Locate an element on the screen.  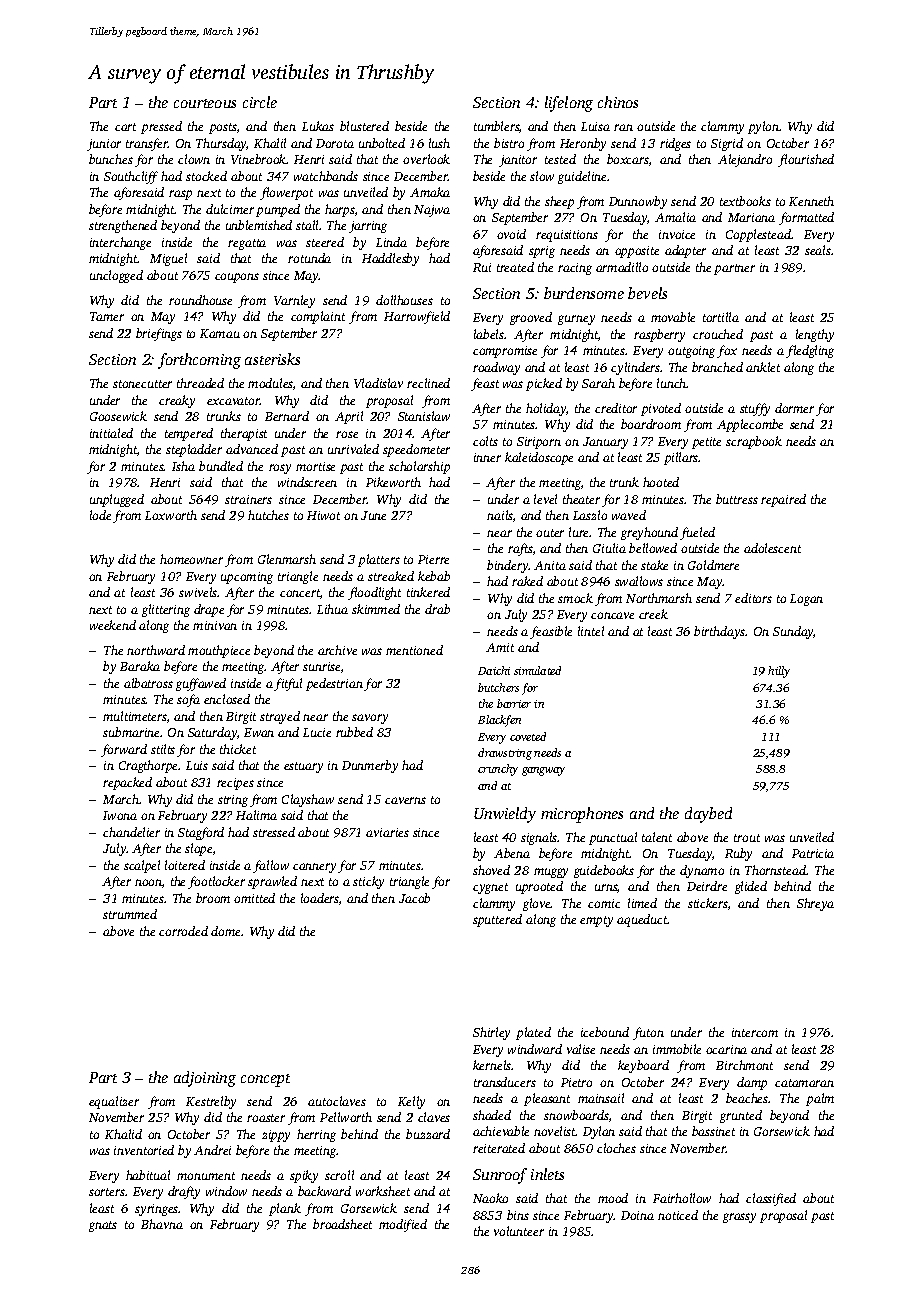
zippy is located at coordinates (276, 1136).
